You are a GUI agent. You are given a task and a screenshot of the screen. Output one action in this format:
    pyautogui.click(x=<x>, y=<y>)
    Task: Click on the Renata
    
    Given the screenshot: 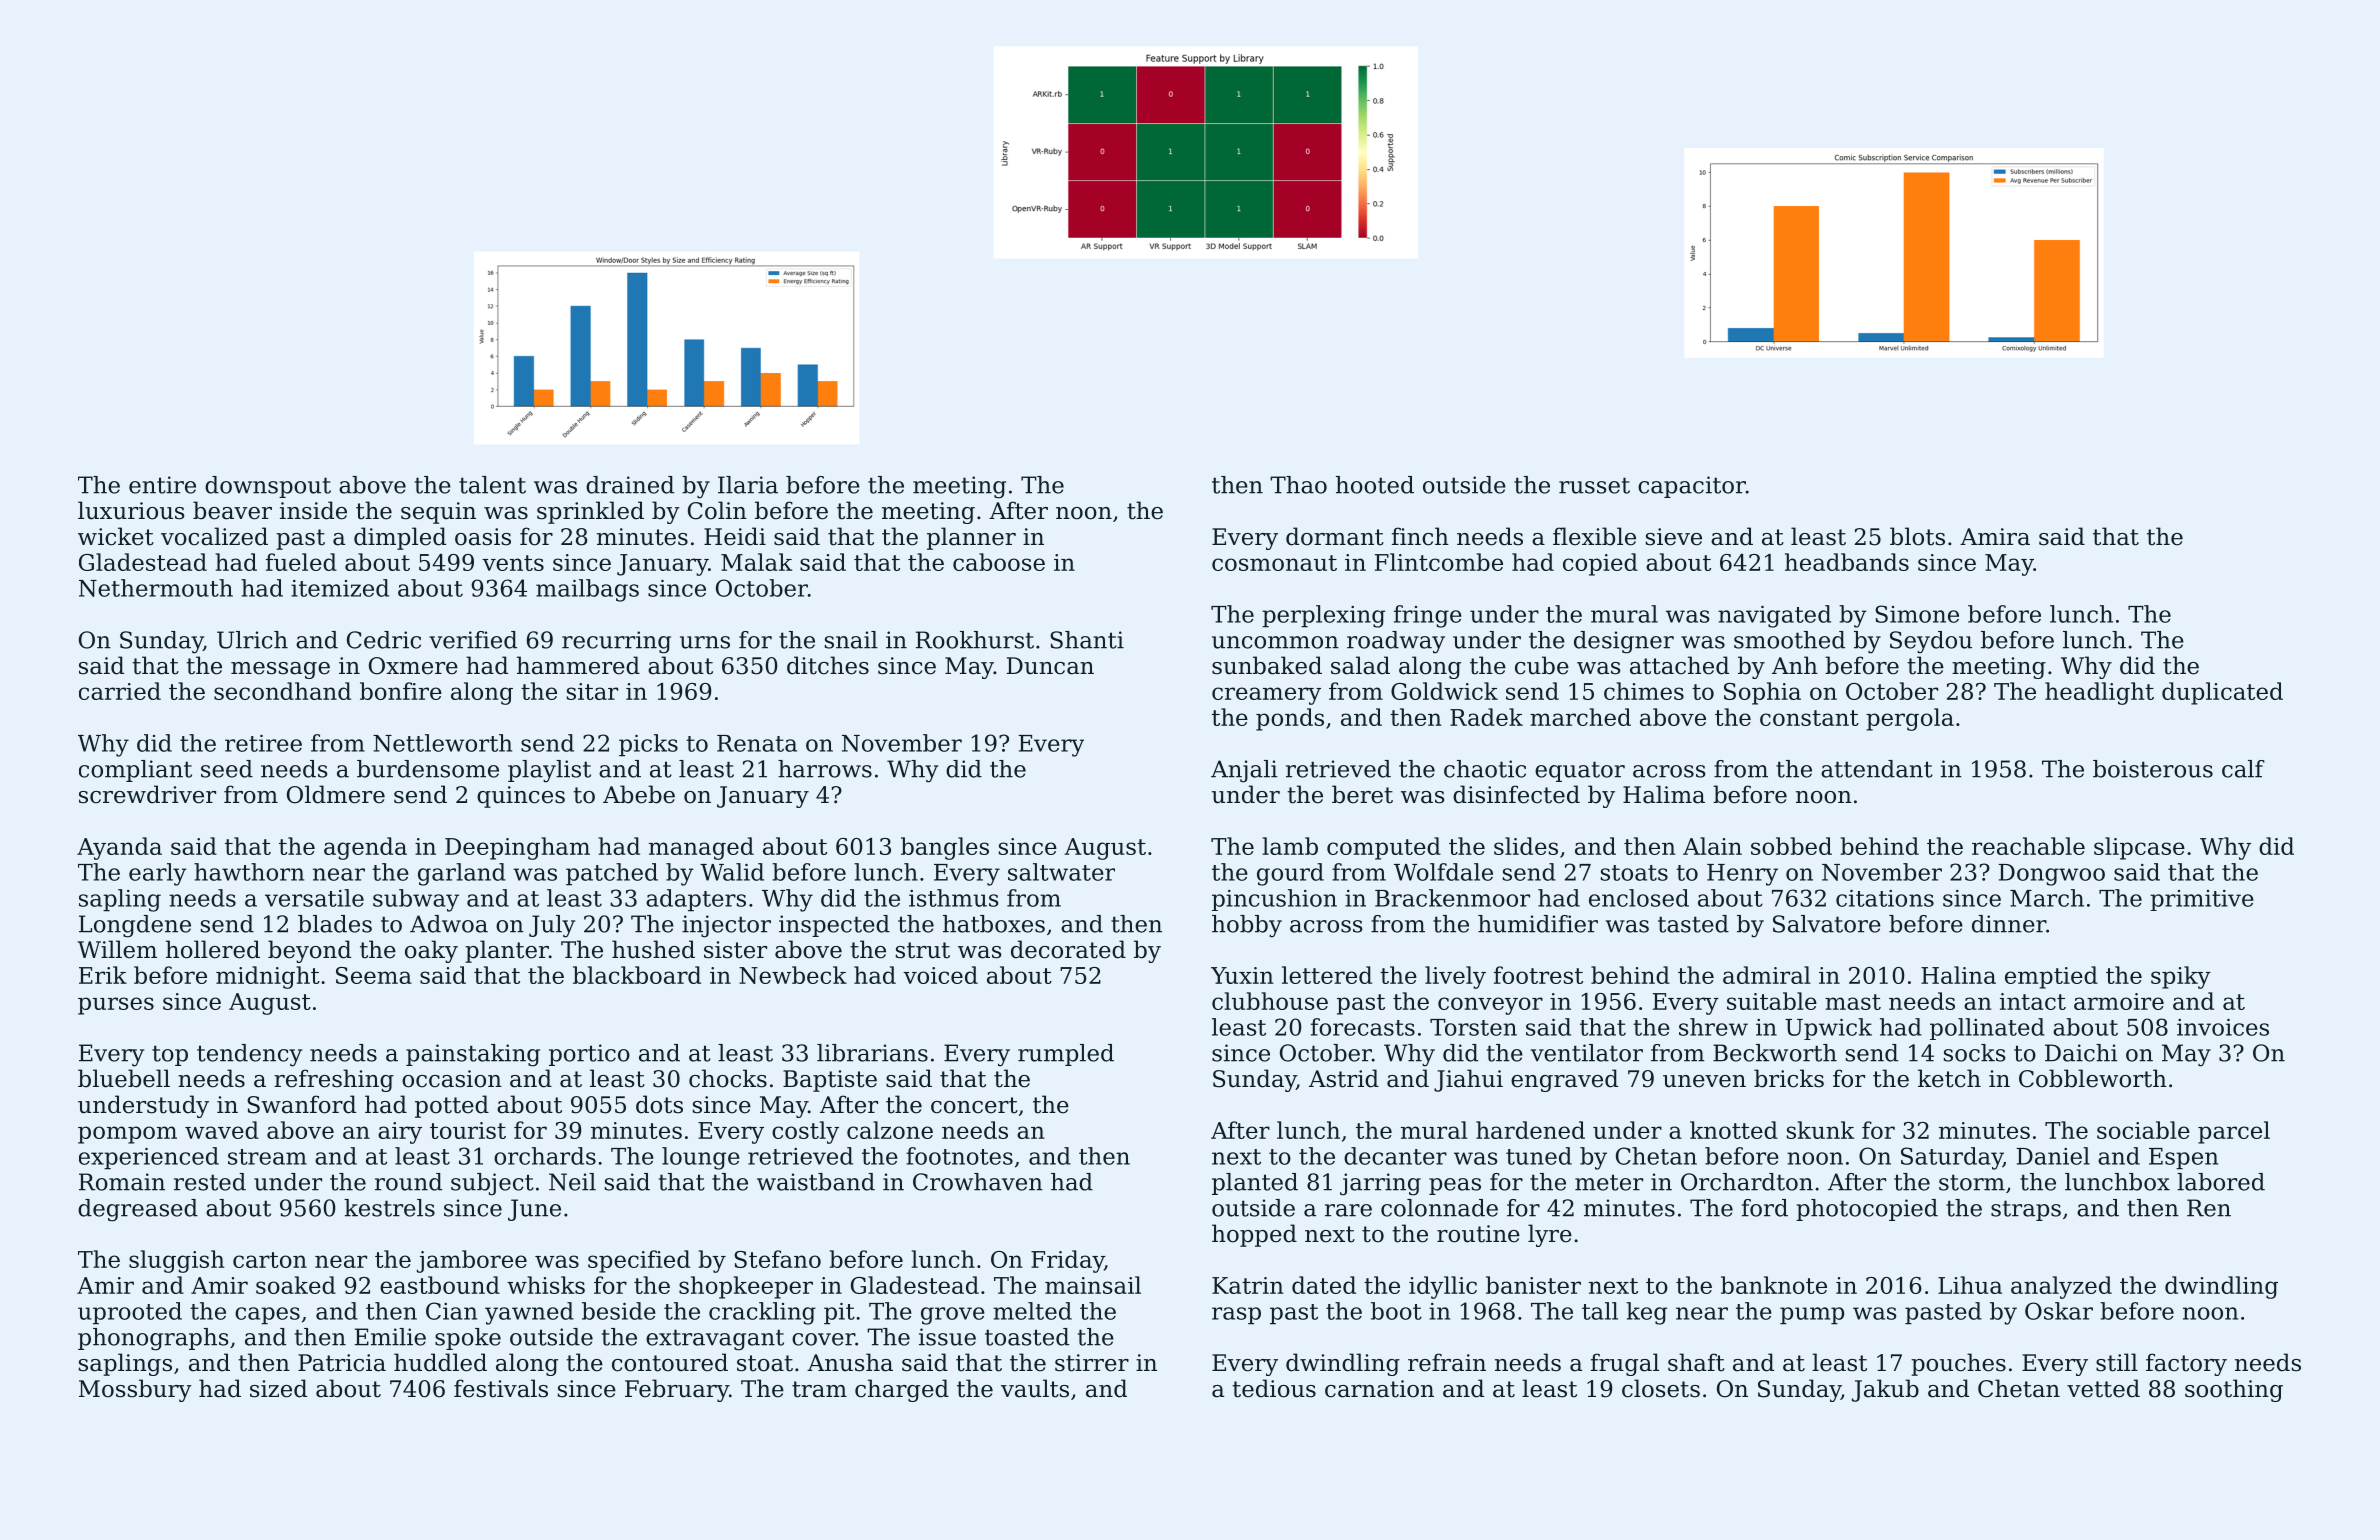 What is the action you would take?
    pyautogui.click(x=757, y=743)
